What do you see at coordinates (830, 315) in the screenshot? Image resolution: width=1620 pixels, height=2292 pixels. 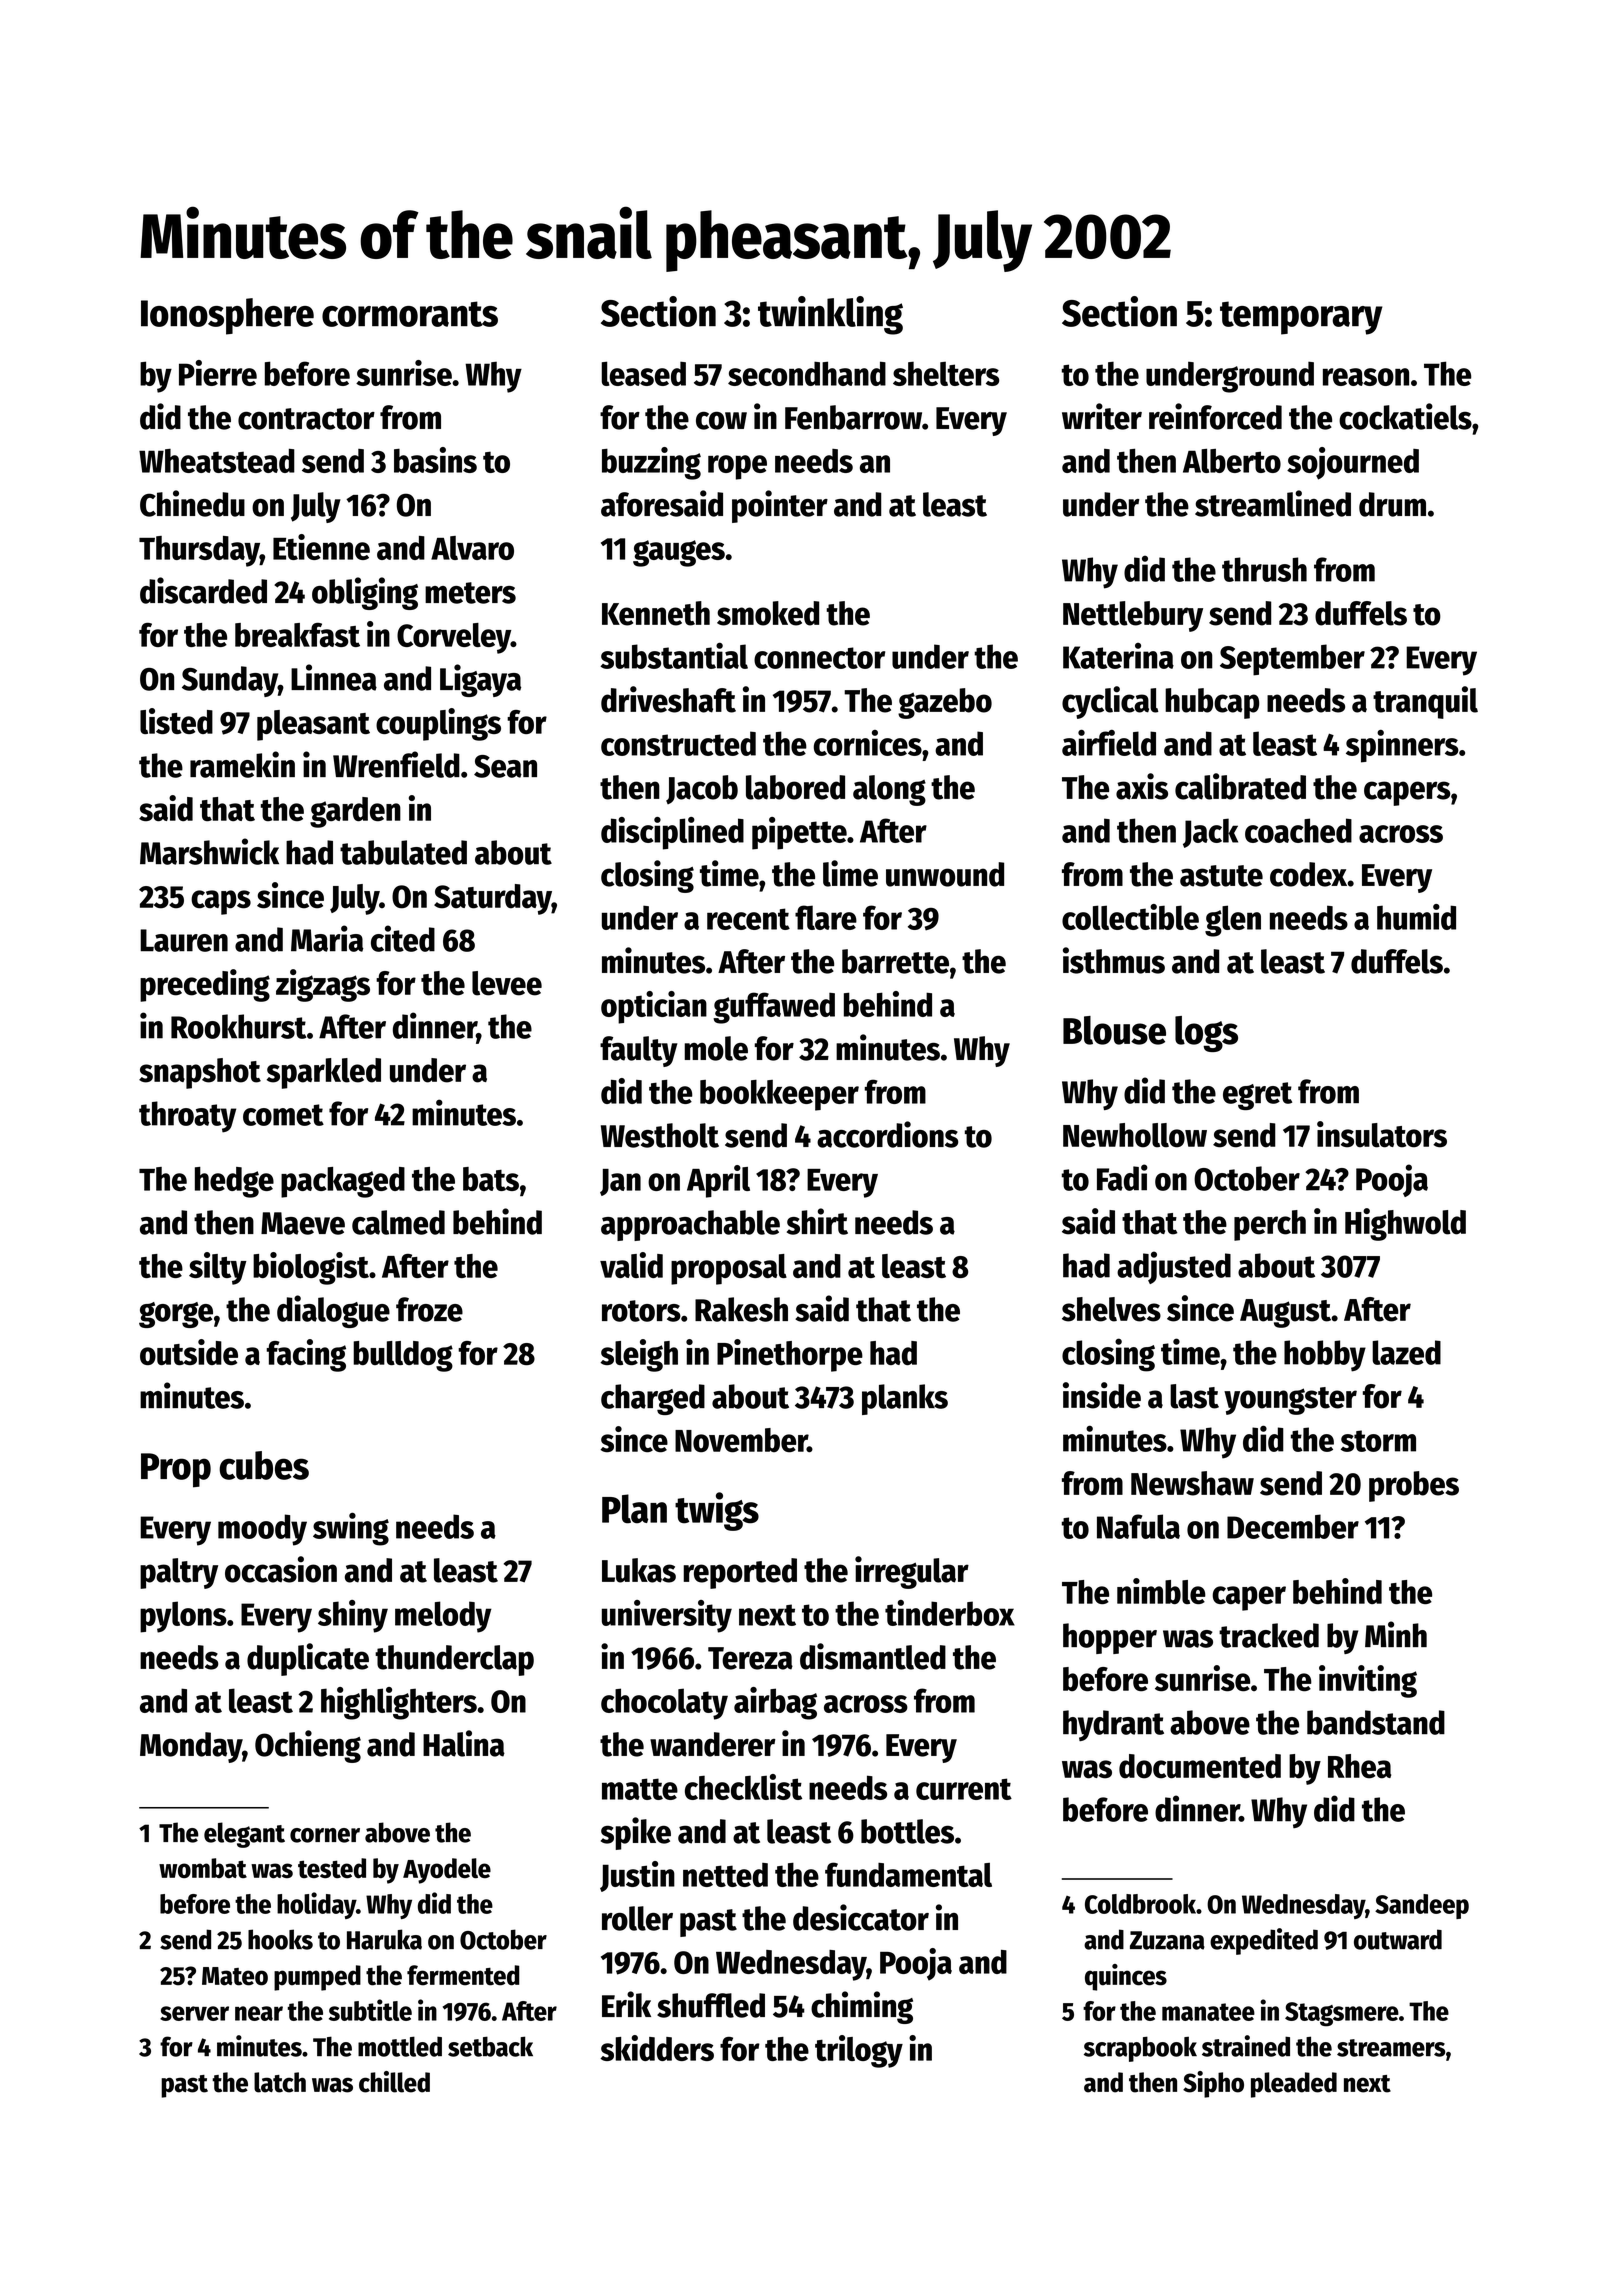 I see `twinkling` at bounding box center [830, 315].
